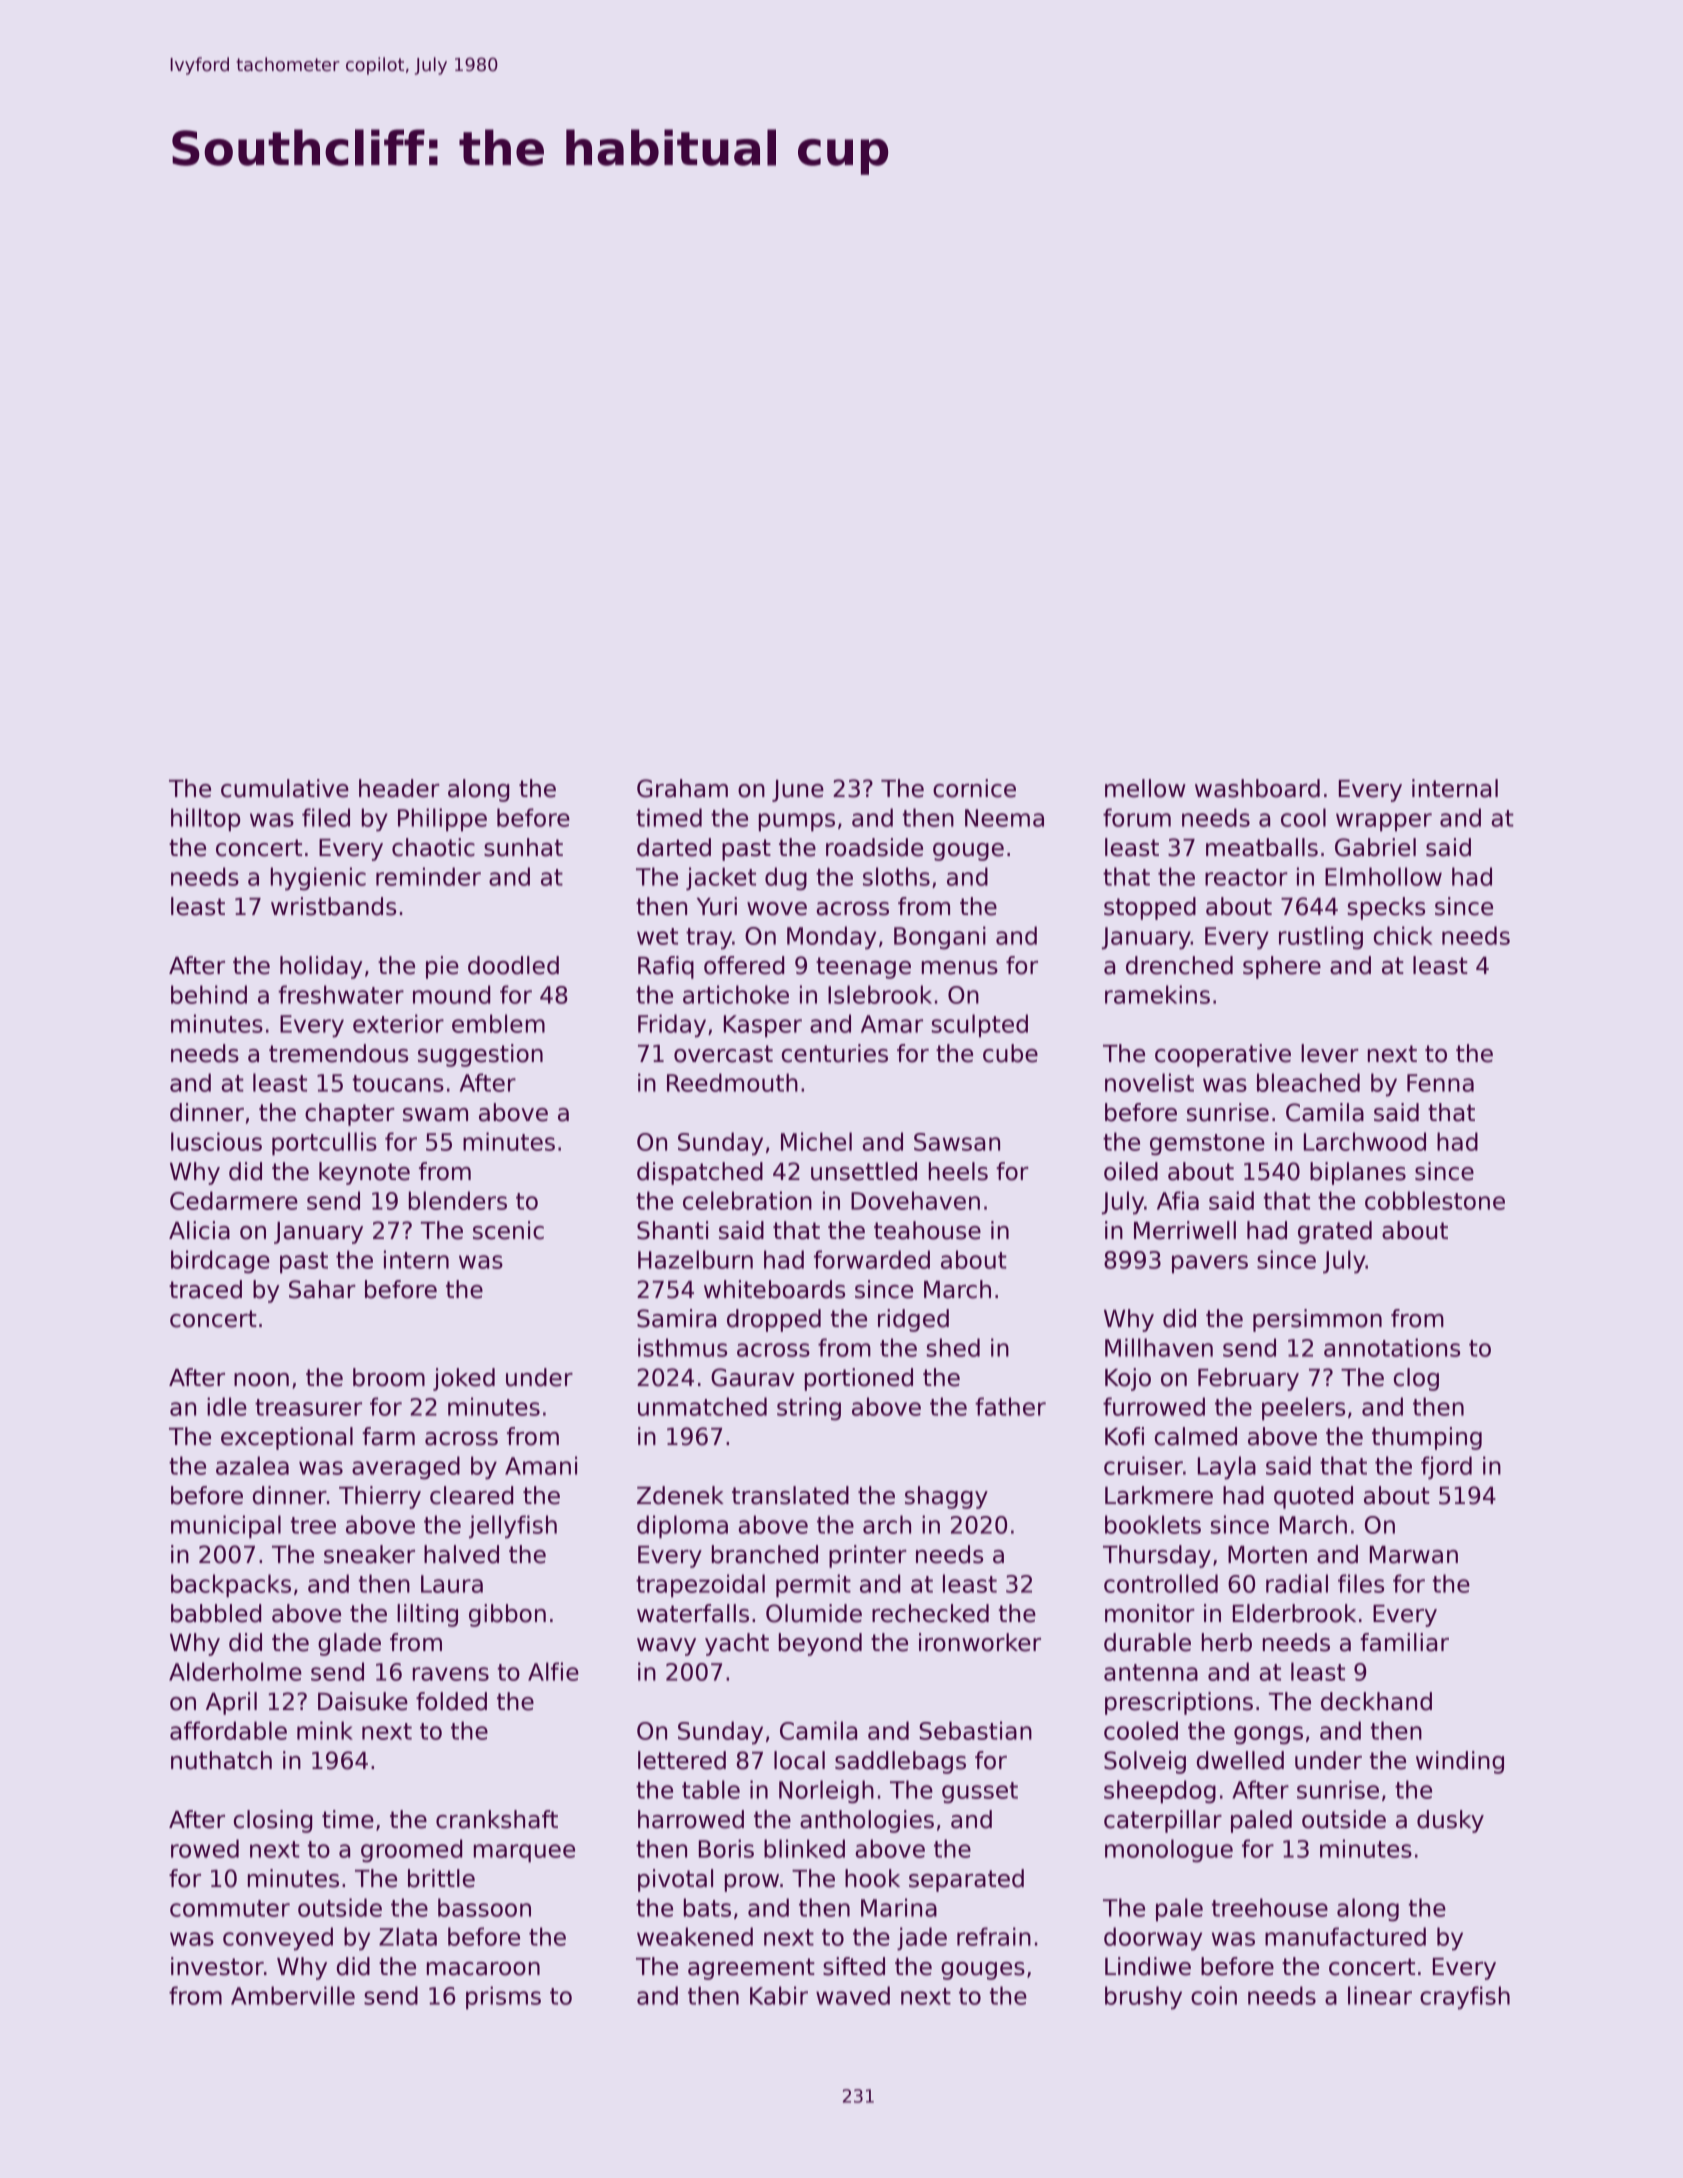 This page has width=1683, height=2178. Describe the element at coordinates (1440, 1083) in the page. I see `Fenna` at that location.
